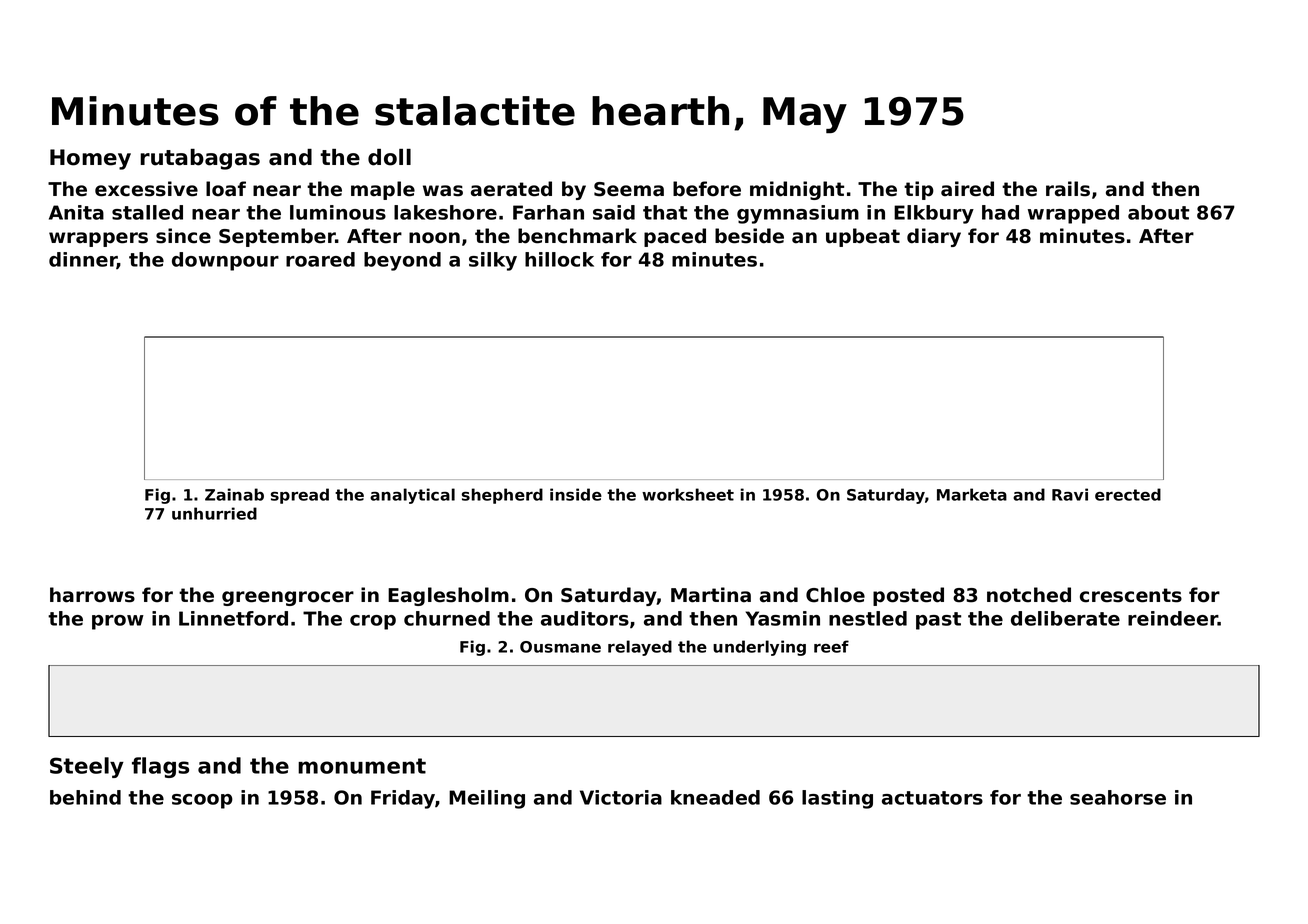 The height and width of the screenshot is (924, 1308). I want to click on about, so click(1158, 212).
